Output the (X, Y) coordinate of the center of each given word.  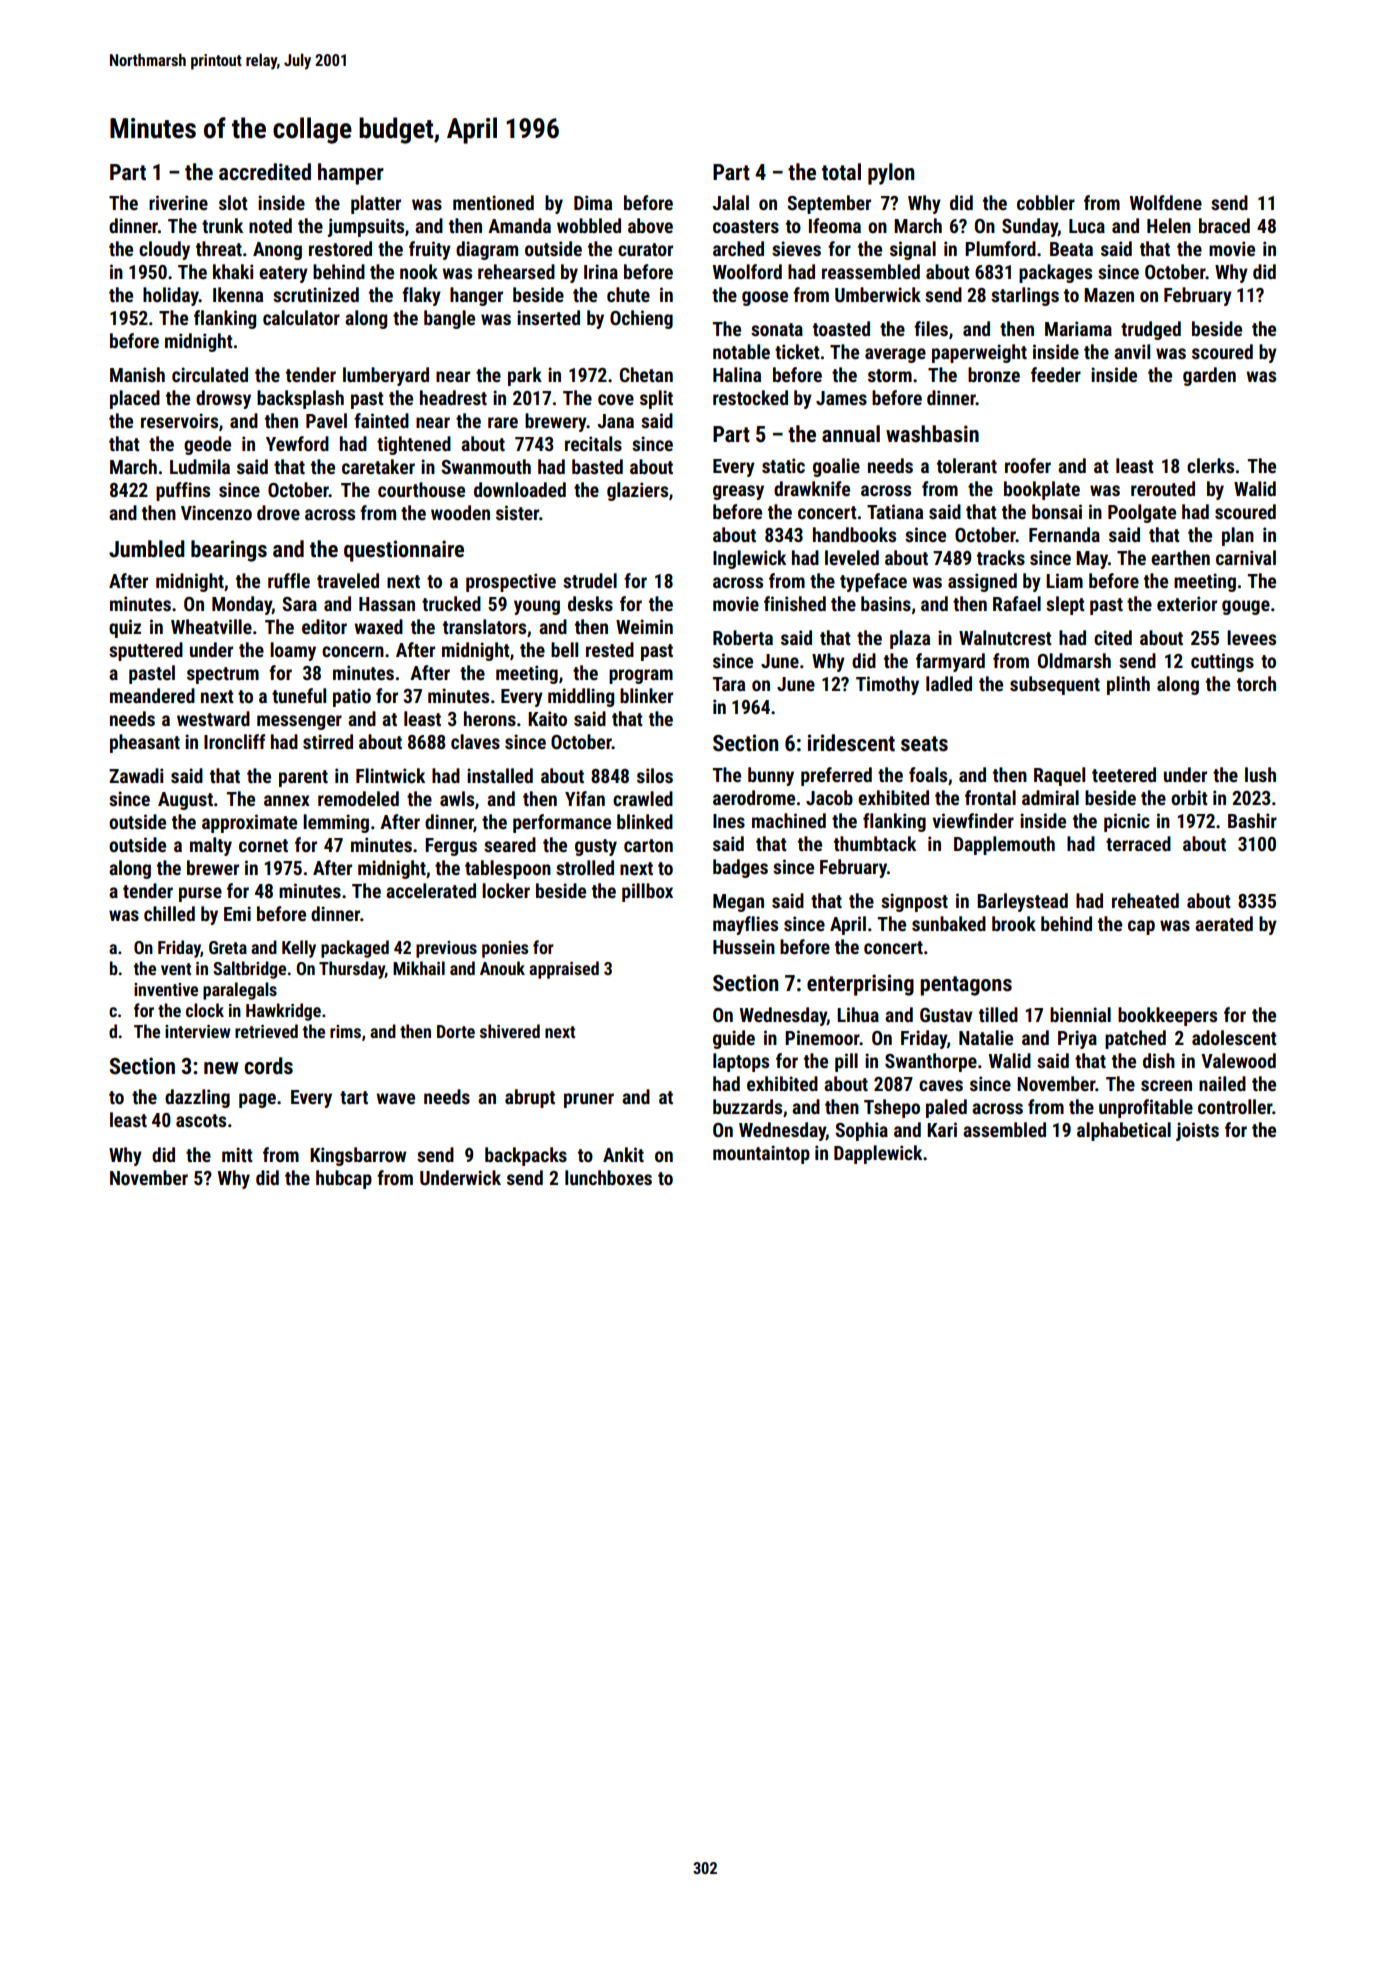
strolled (585, 867)
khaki (233, 271)
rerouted (1163, 488)
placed (135, 399)
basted (597, 466)
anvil (1132, 351)
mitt (237, 1154)
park (525, 376)
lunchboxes (608, 1177)
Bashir (1252, 820)
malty (211, 846)
